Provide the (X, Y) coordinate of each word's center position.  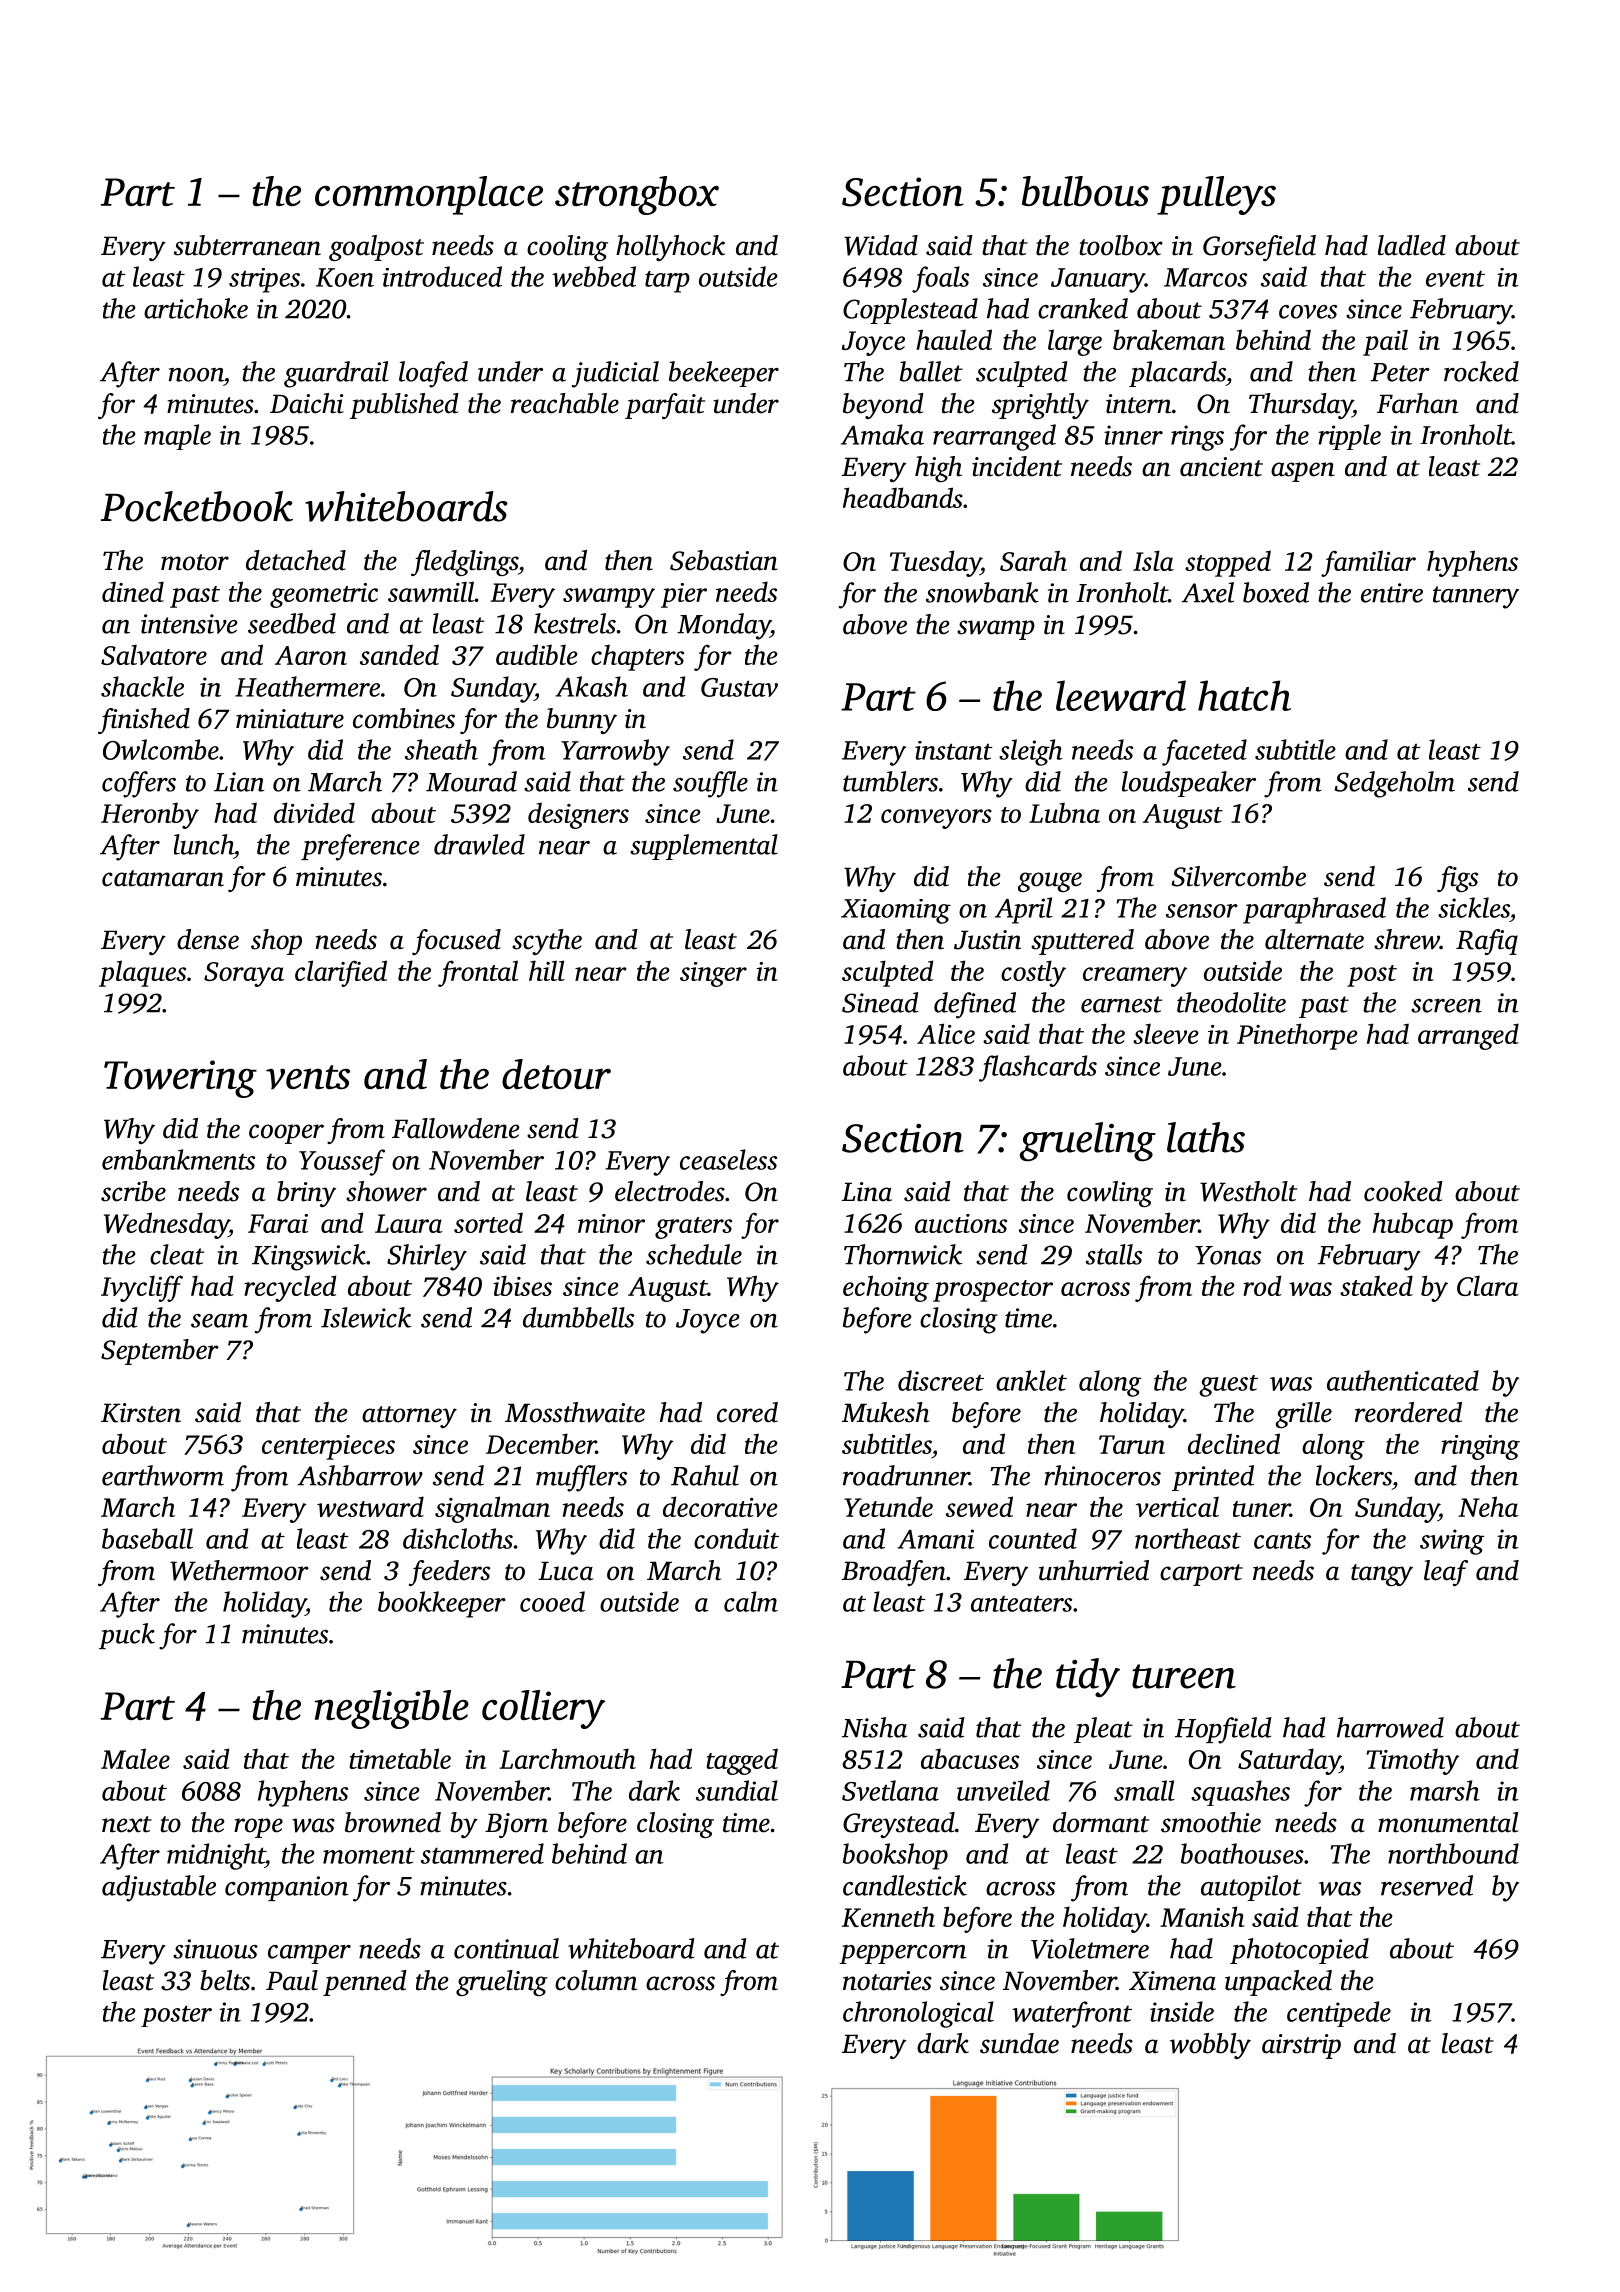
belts (225, 1980)
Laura (409, 1223)
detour (556, 1074)
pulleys (1216, 195)
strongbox (637, 195)
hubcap (1413, 1225)
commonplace (429, 195)
